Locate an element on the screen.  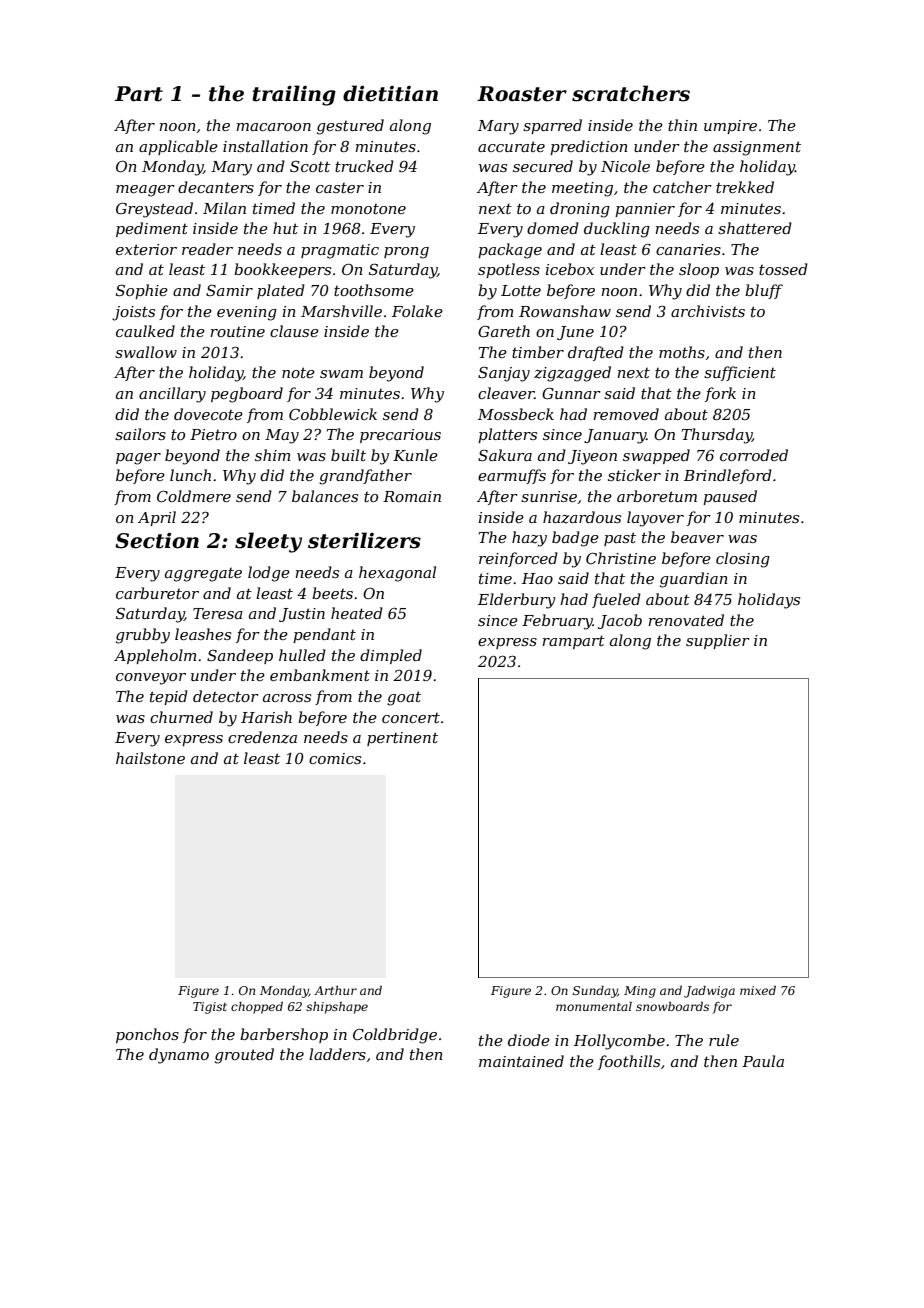
Roaster is located at coordinates (522, 94).
